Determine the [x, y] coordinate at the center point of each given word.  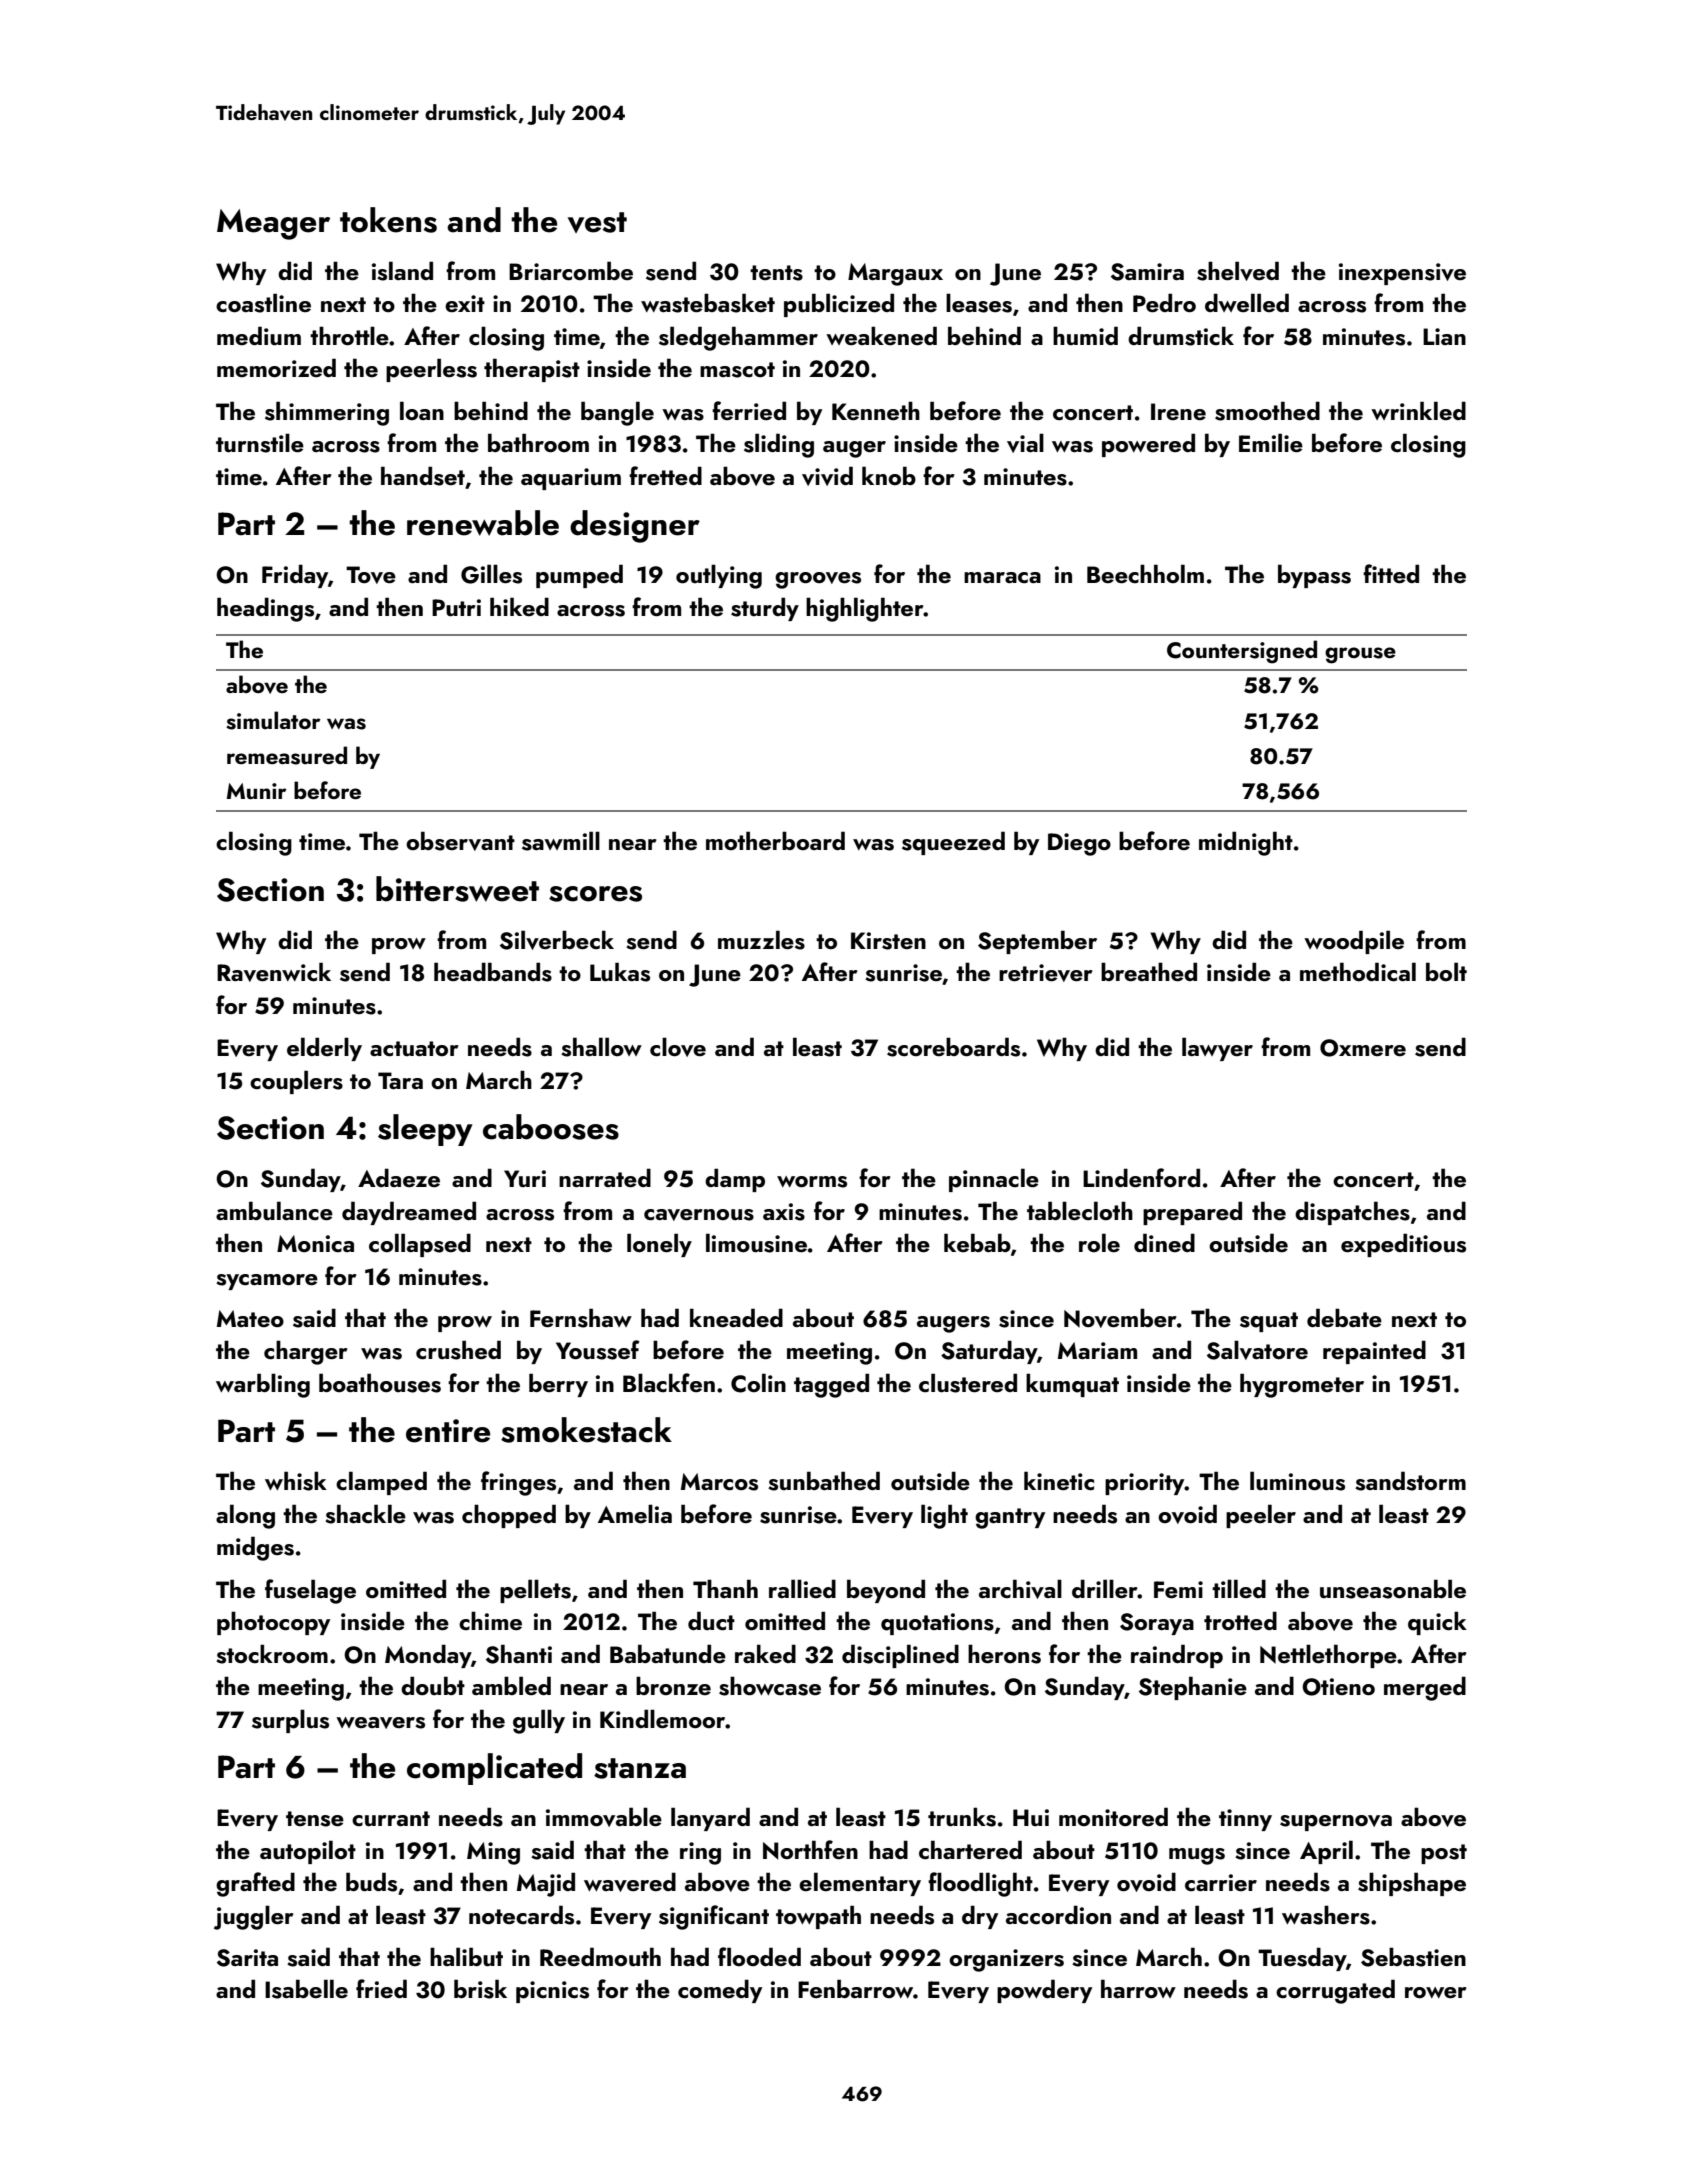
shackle [365, 1514]
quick [1437, 1623]
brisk [480, 1989]
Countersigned [1242, 652]
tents [776, 273]
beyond [886, 1591]
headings [265, 609]
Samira [1147, 272]
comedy [720, 1991]
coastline [263, 303]
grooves [818, 580]
